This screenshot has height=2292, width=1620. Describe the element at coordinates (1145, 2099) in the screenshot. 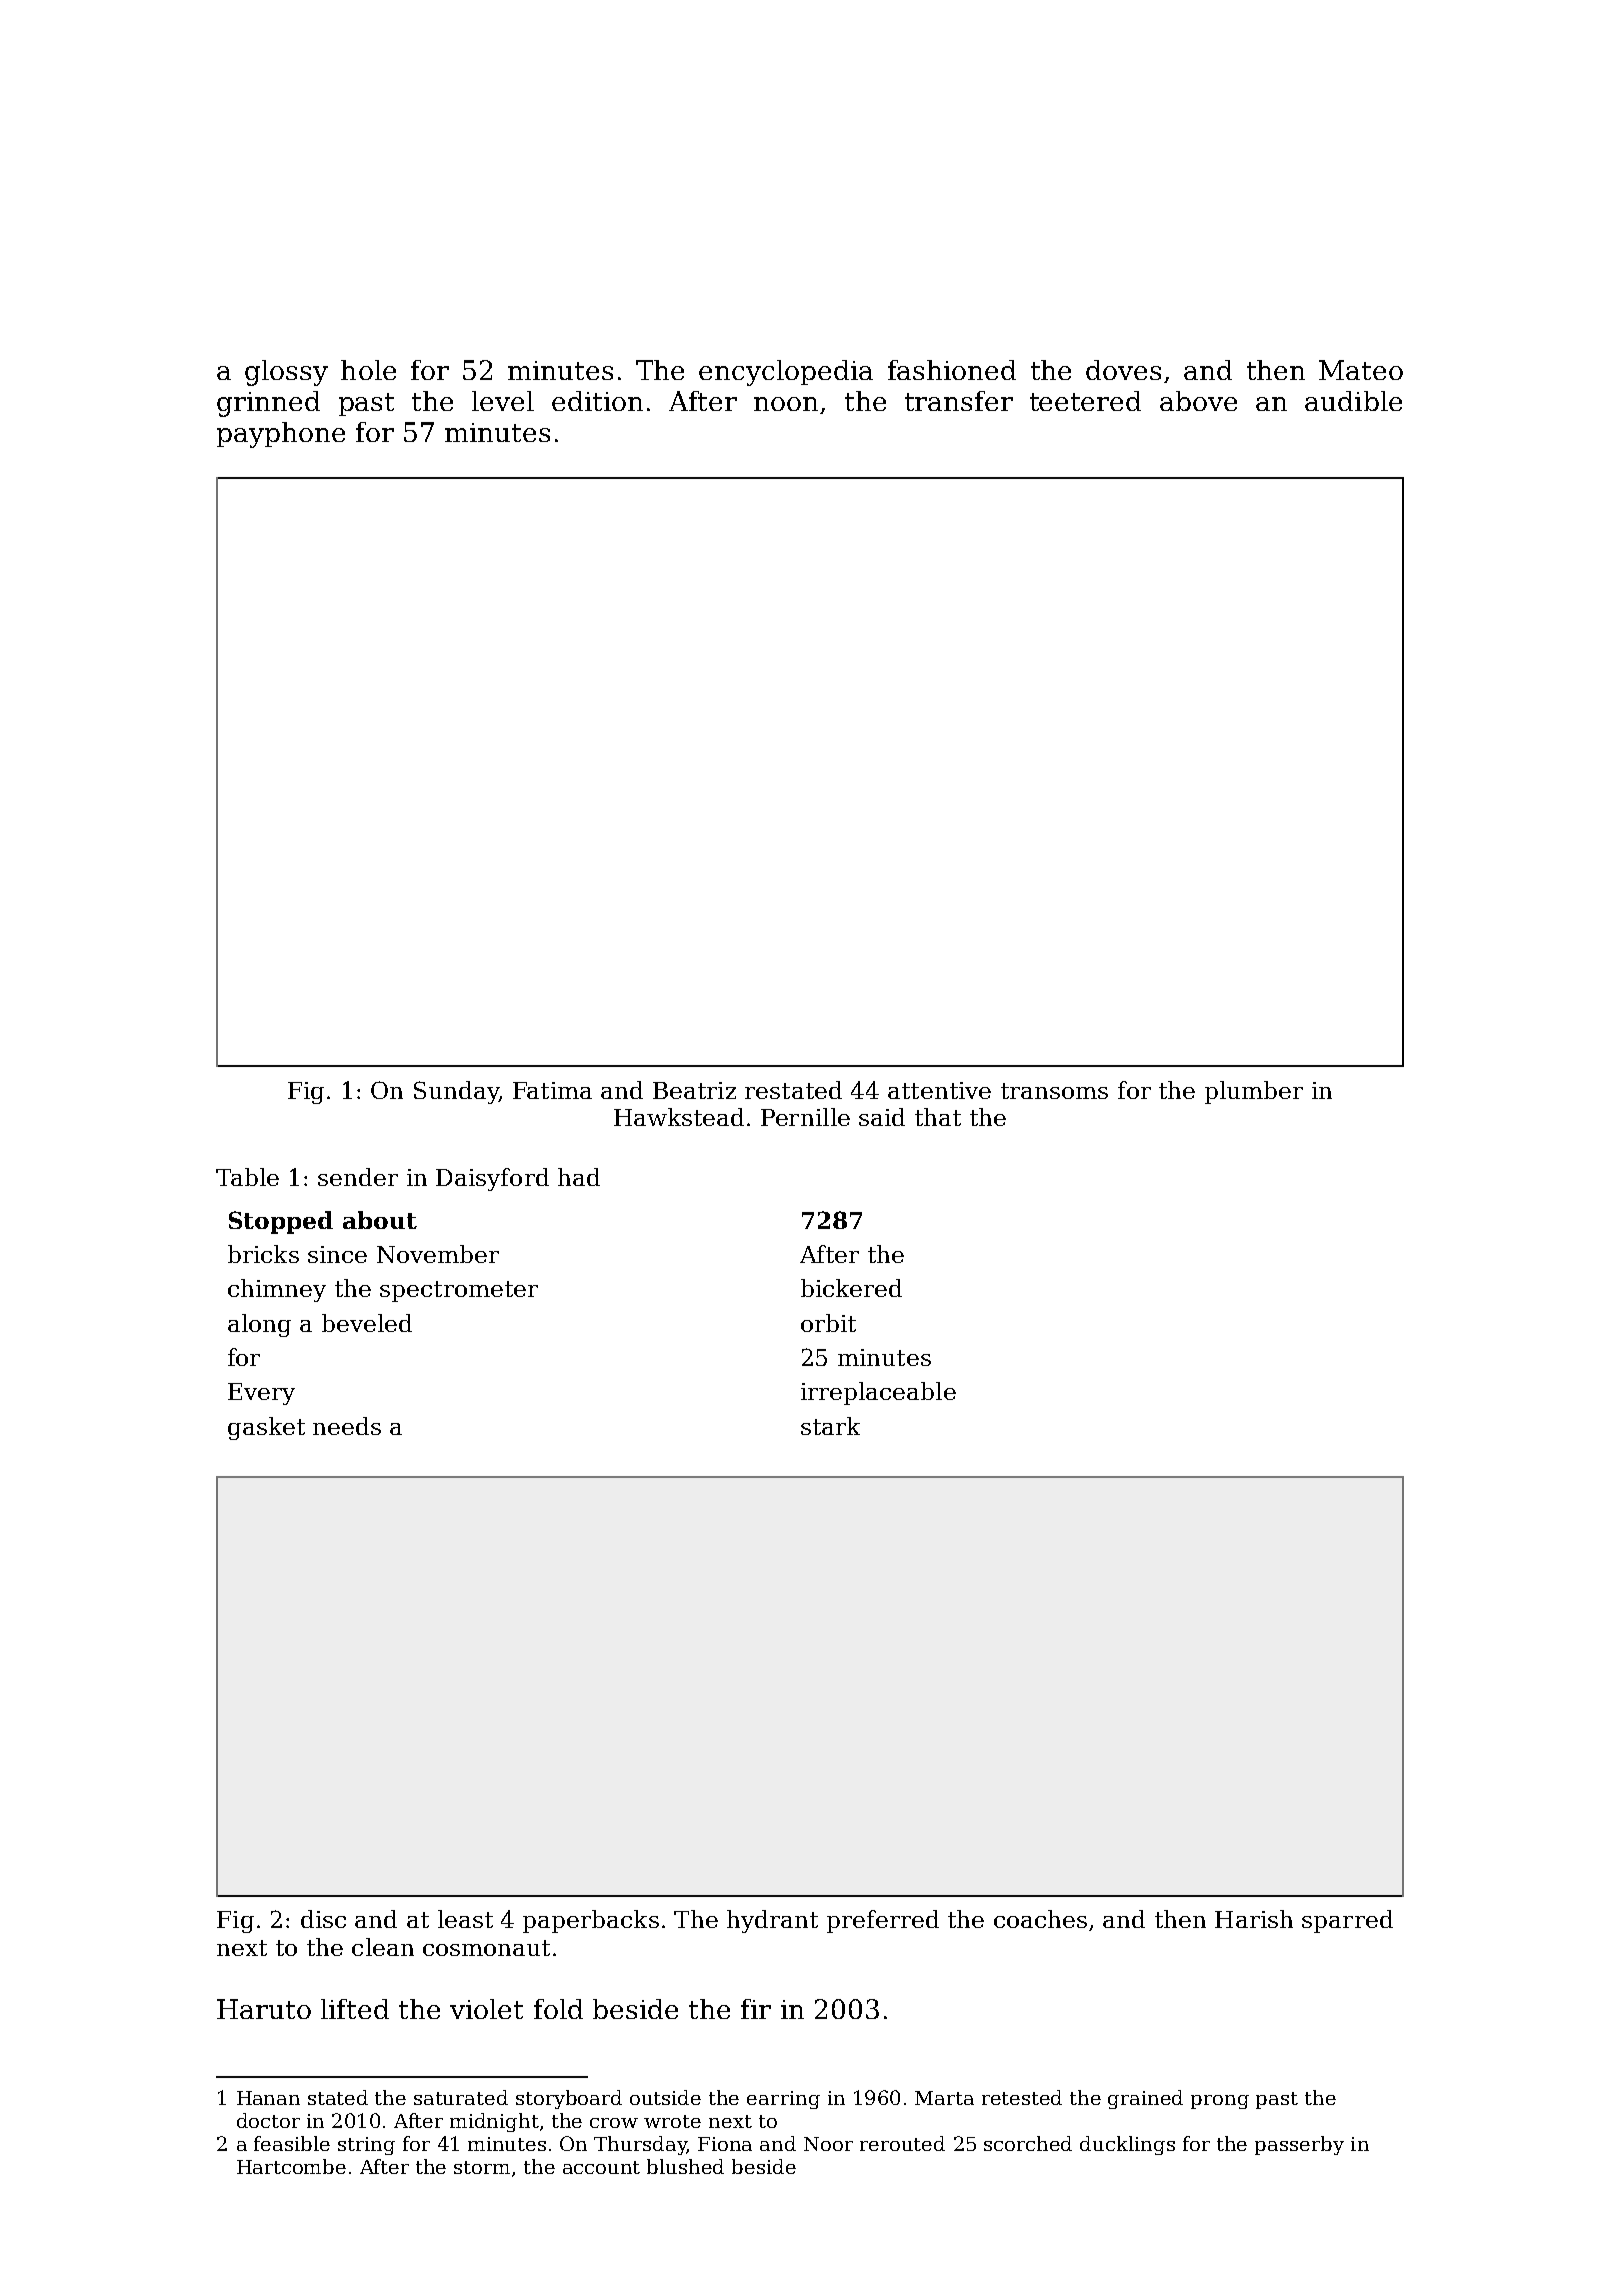

I see `grained` at that location.
